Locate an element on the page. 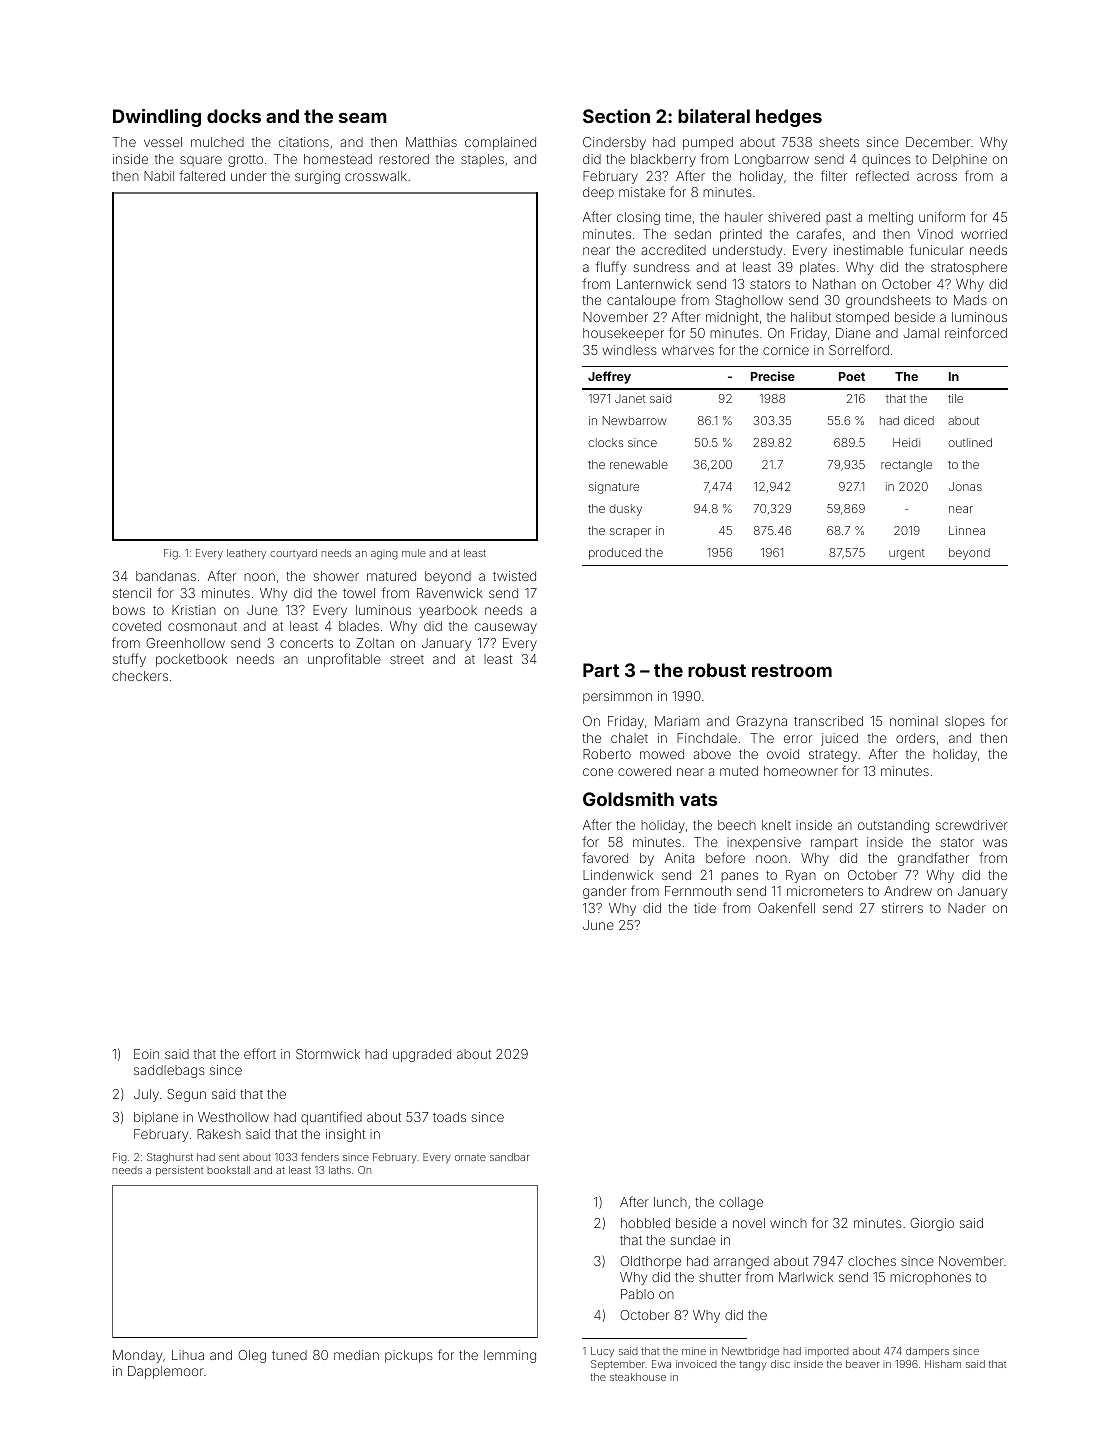  restroom is located at coordinates (792, 670).
